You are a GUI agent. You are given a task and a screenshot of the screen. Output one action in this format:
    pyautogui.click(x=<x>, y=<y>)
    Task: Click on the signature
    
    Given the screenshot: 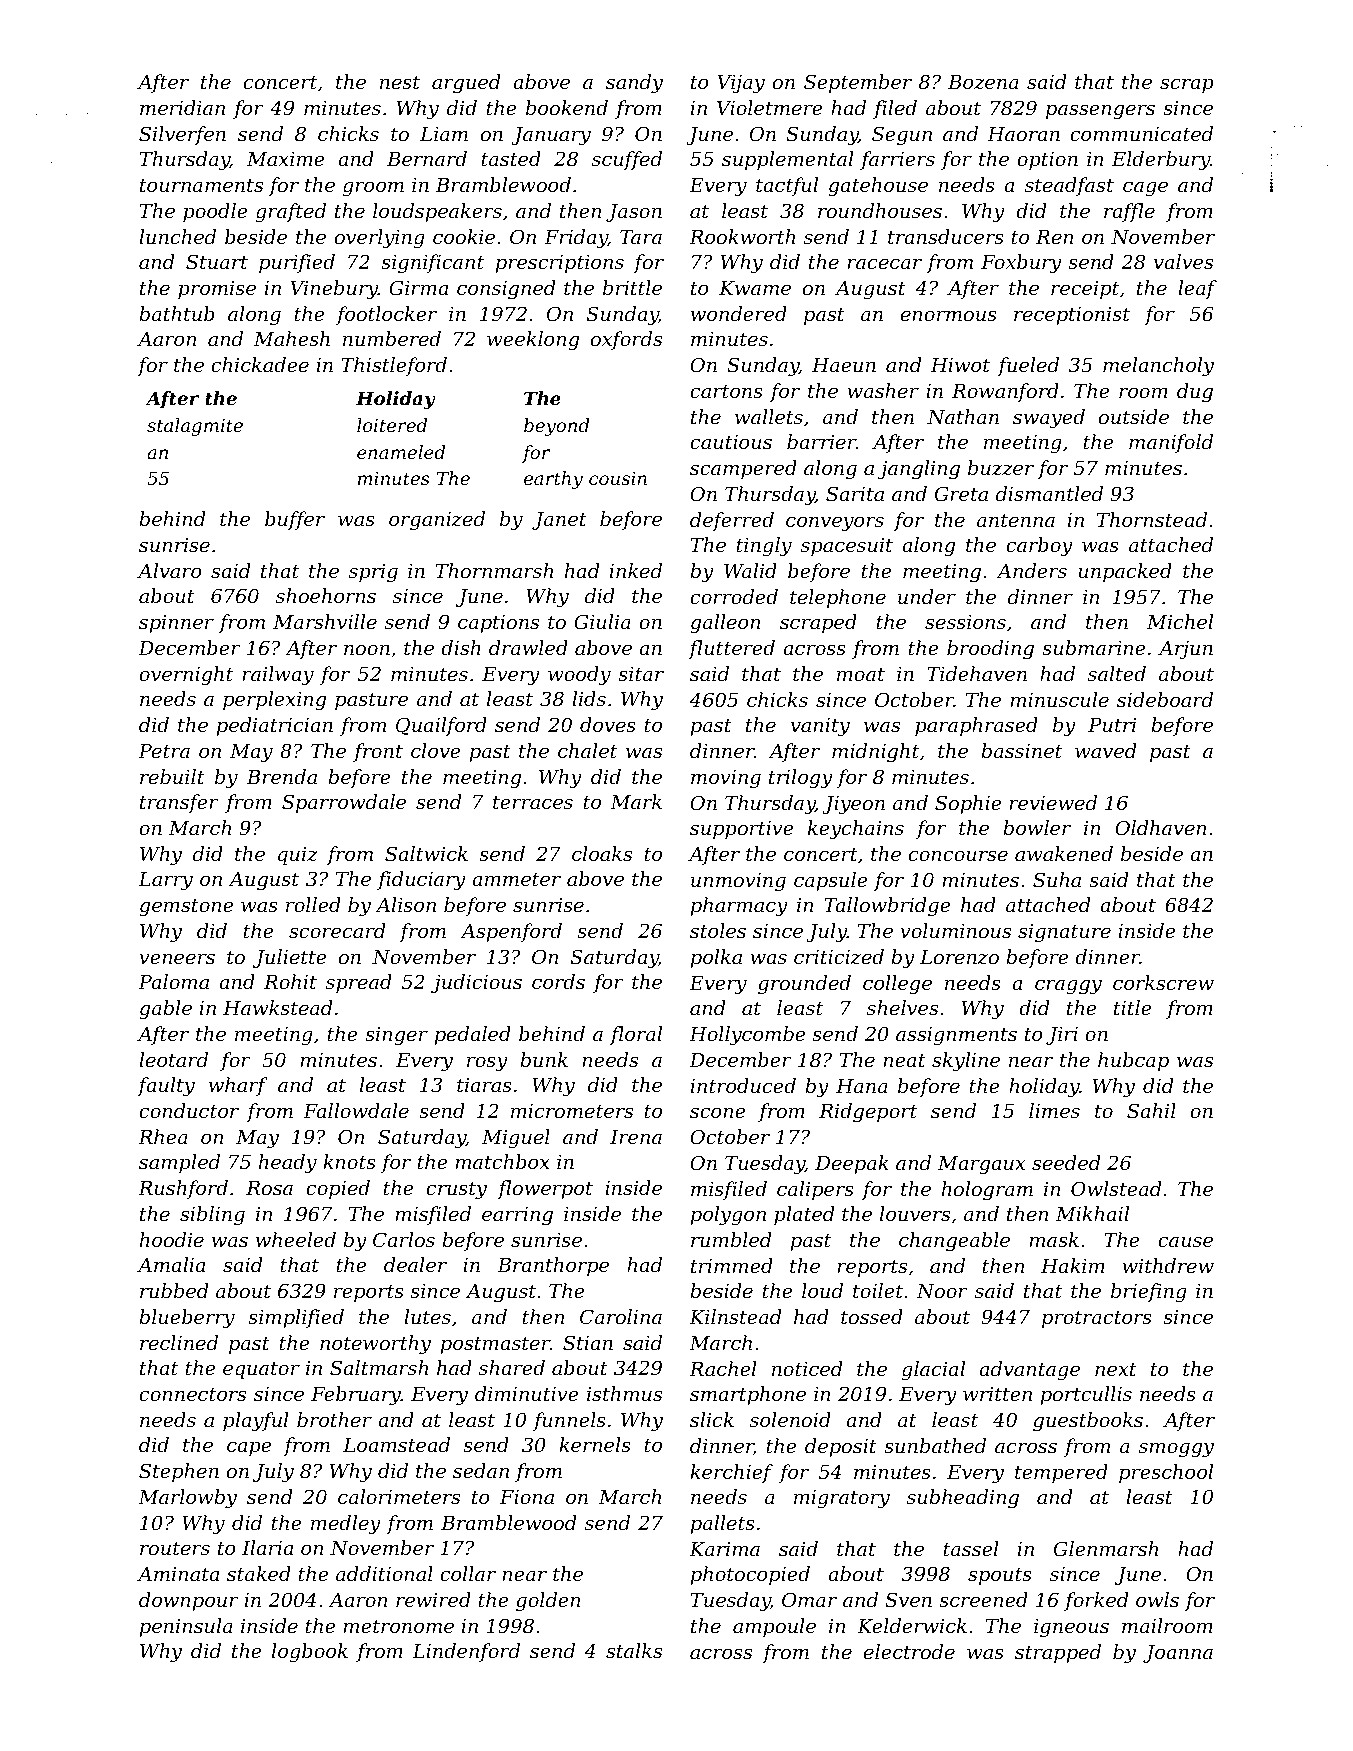 What is the action you would take?
    pyautogui.click(x=1064, y=933)
